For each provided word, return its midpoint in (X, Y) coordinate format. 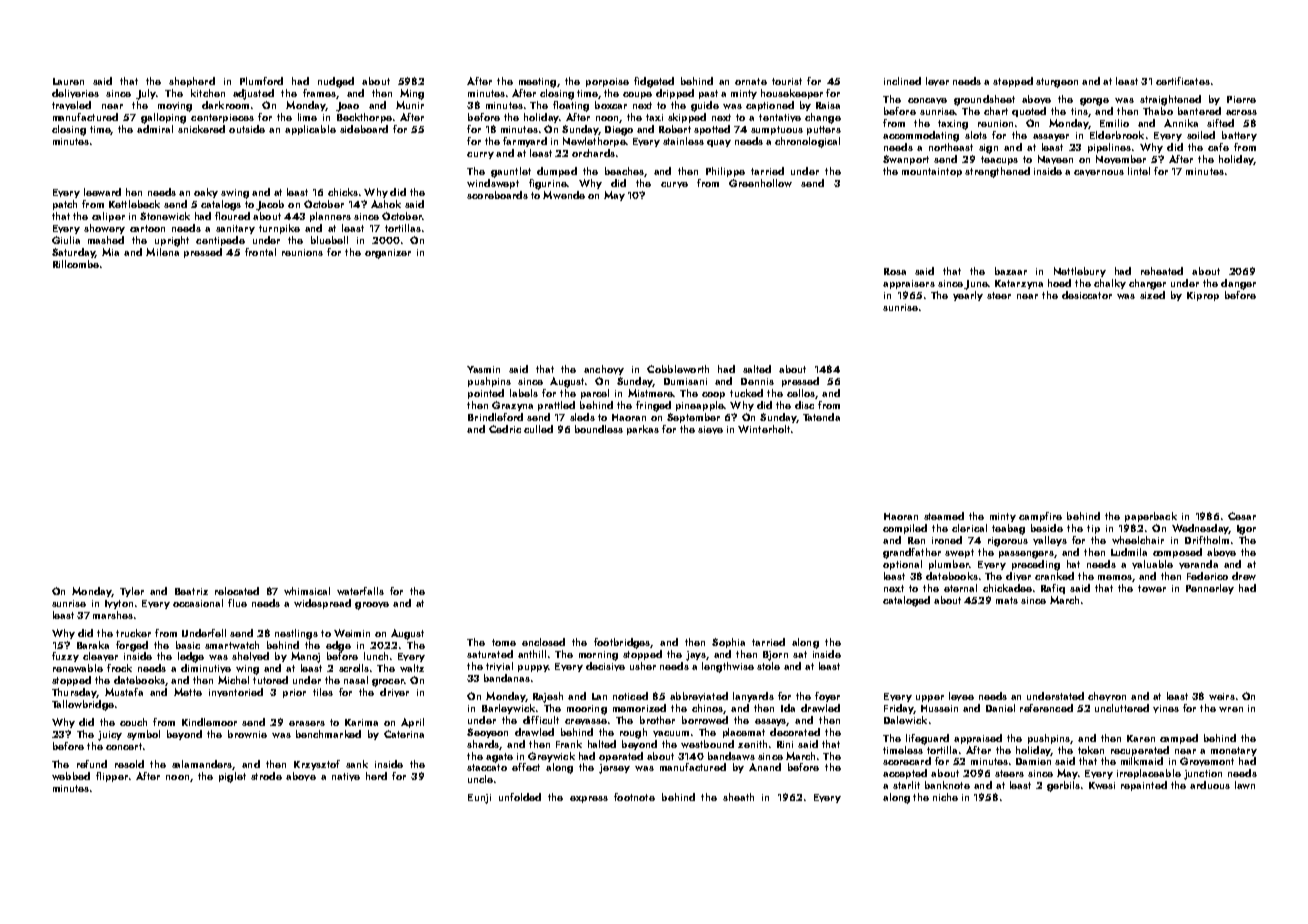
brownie (247, 734)
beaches (624, 171)
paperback (1151, 517)
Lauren (68, 81)
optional (902, 565)
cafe (1218, 147)
